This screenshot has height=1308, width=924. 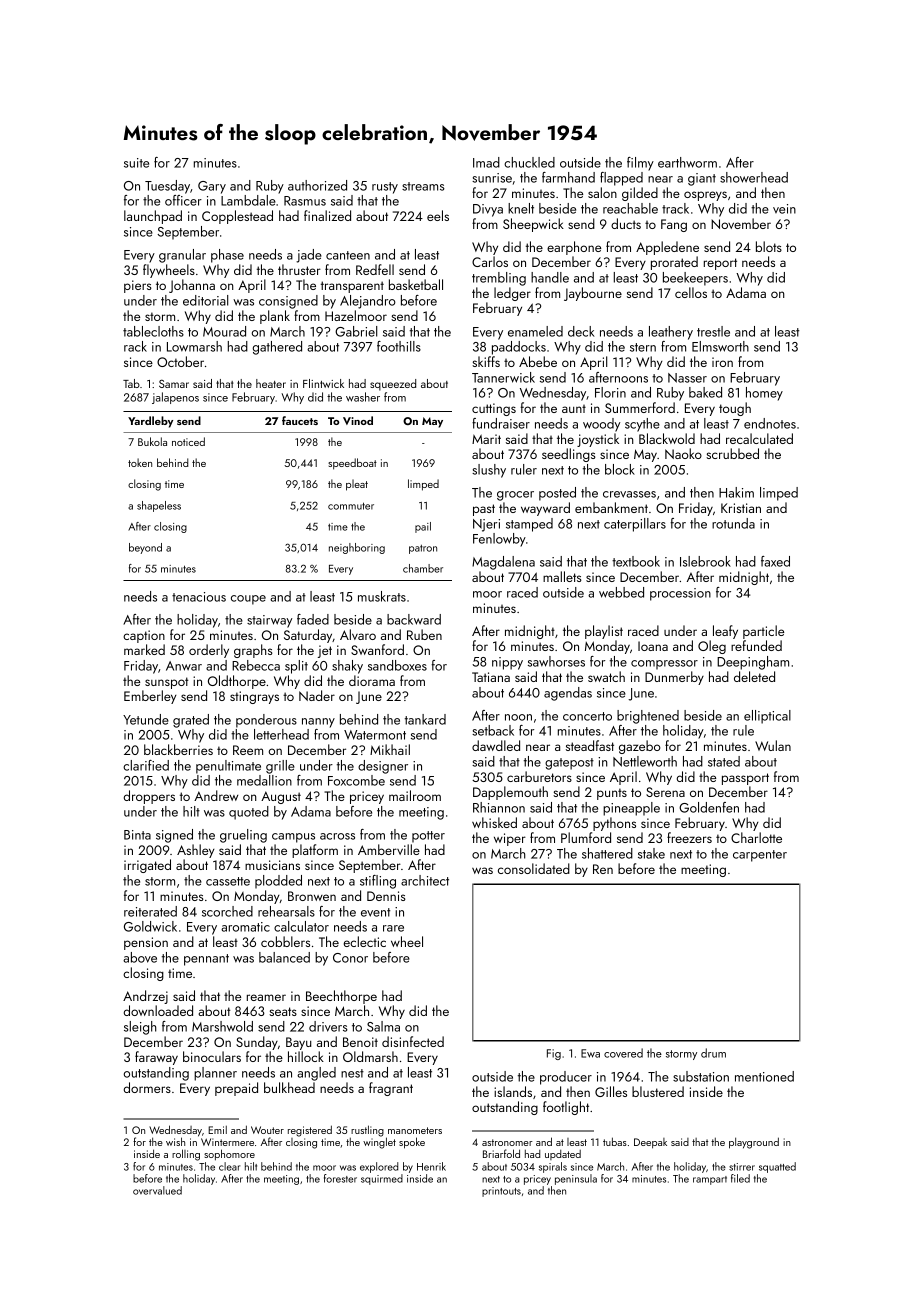 I want to click on Divya, so click(x=488, y=210).
